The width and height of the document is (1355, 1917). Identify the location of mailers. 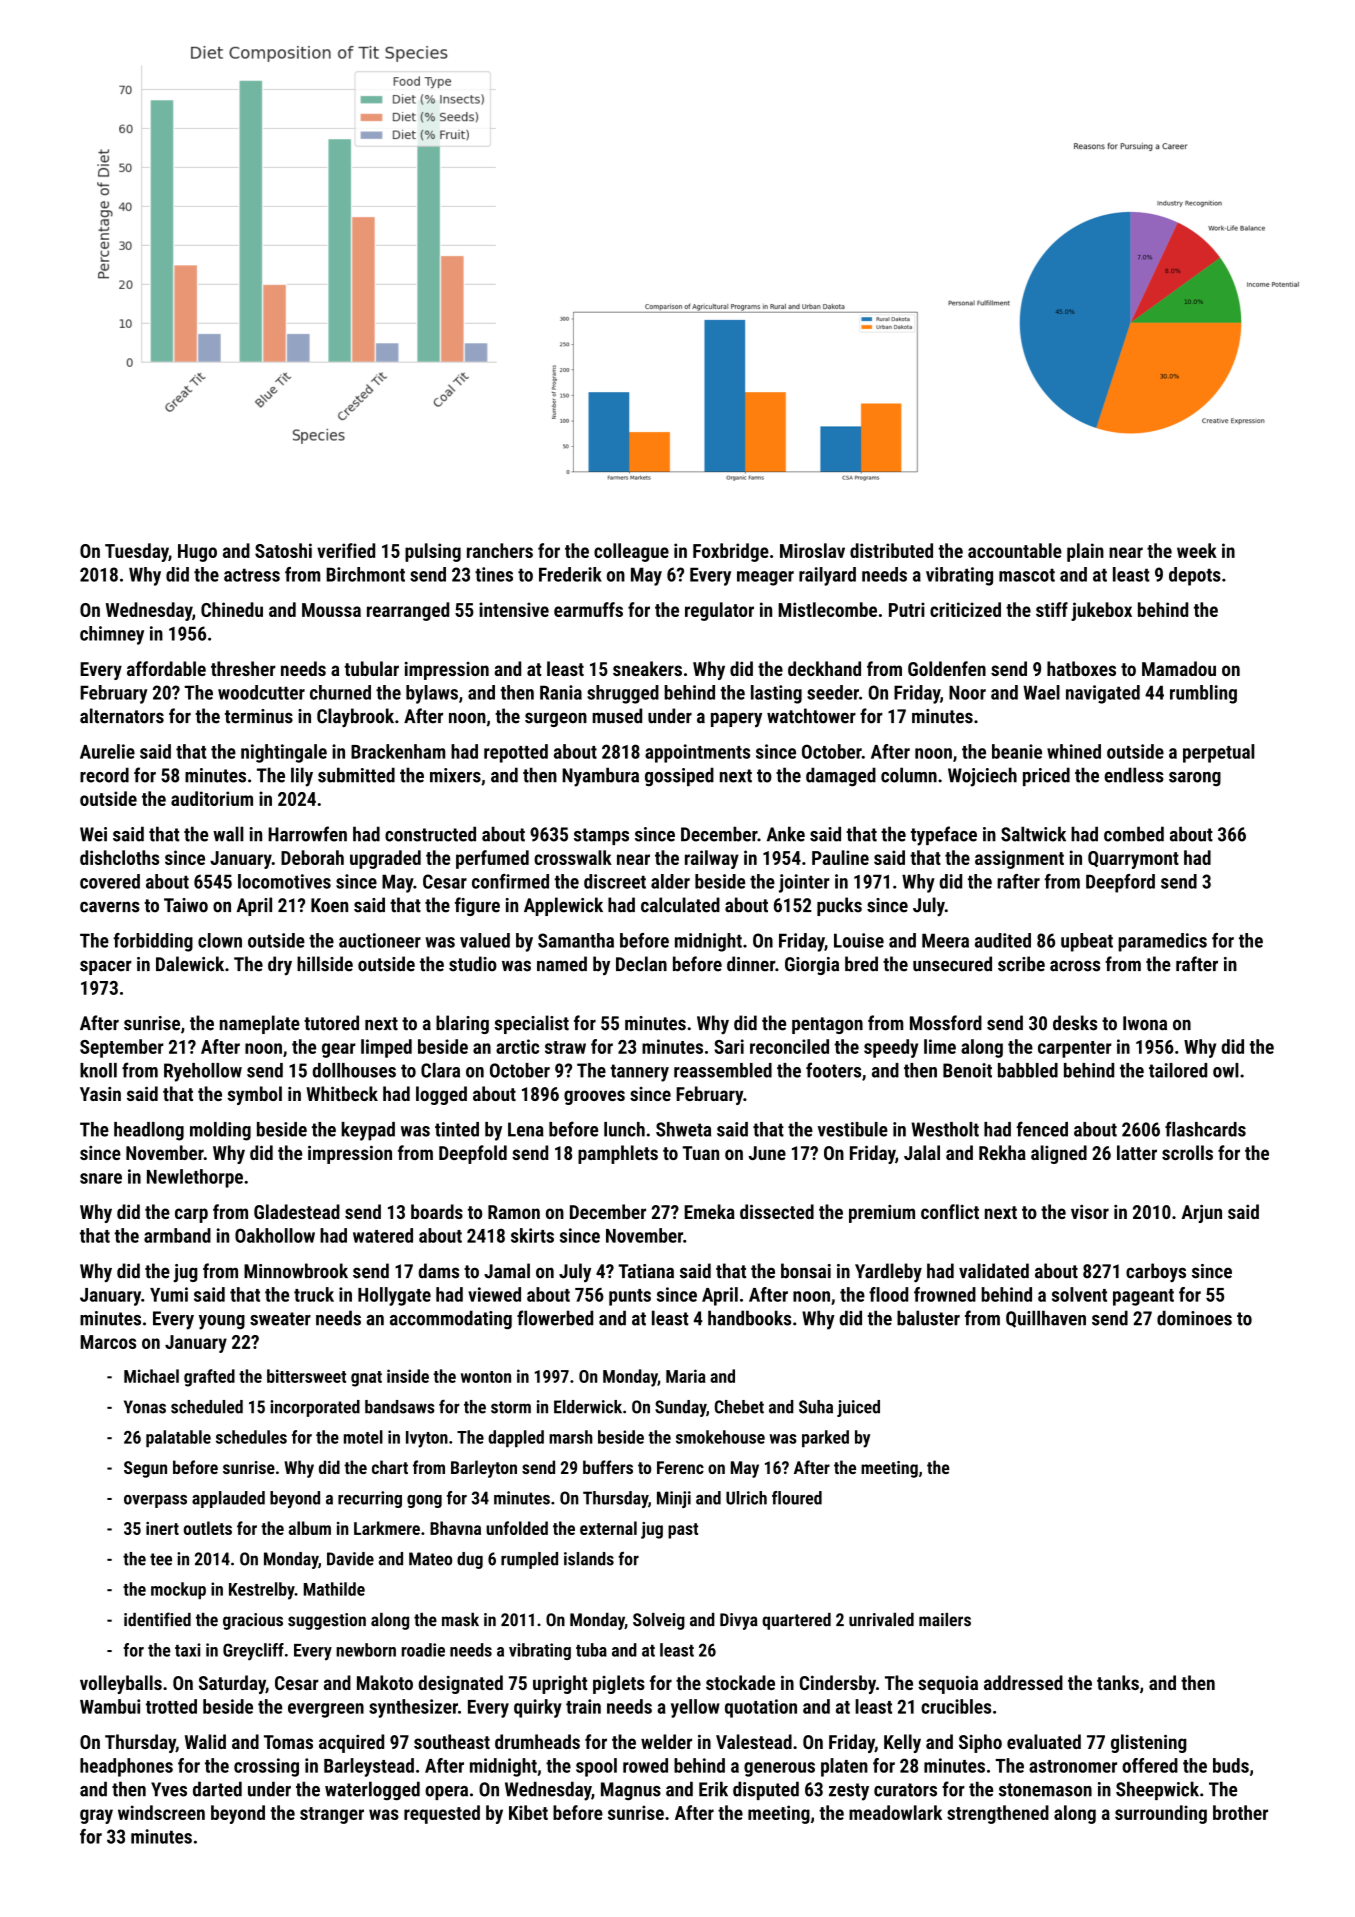
(945, 1620).
